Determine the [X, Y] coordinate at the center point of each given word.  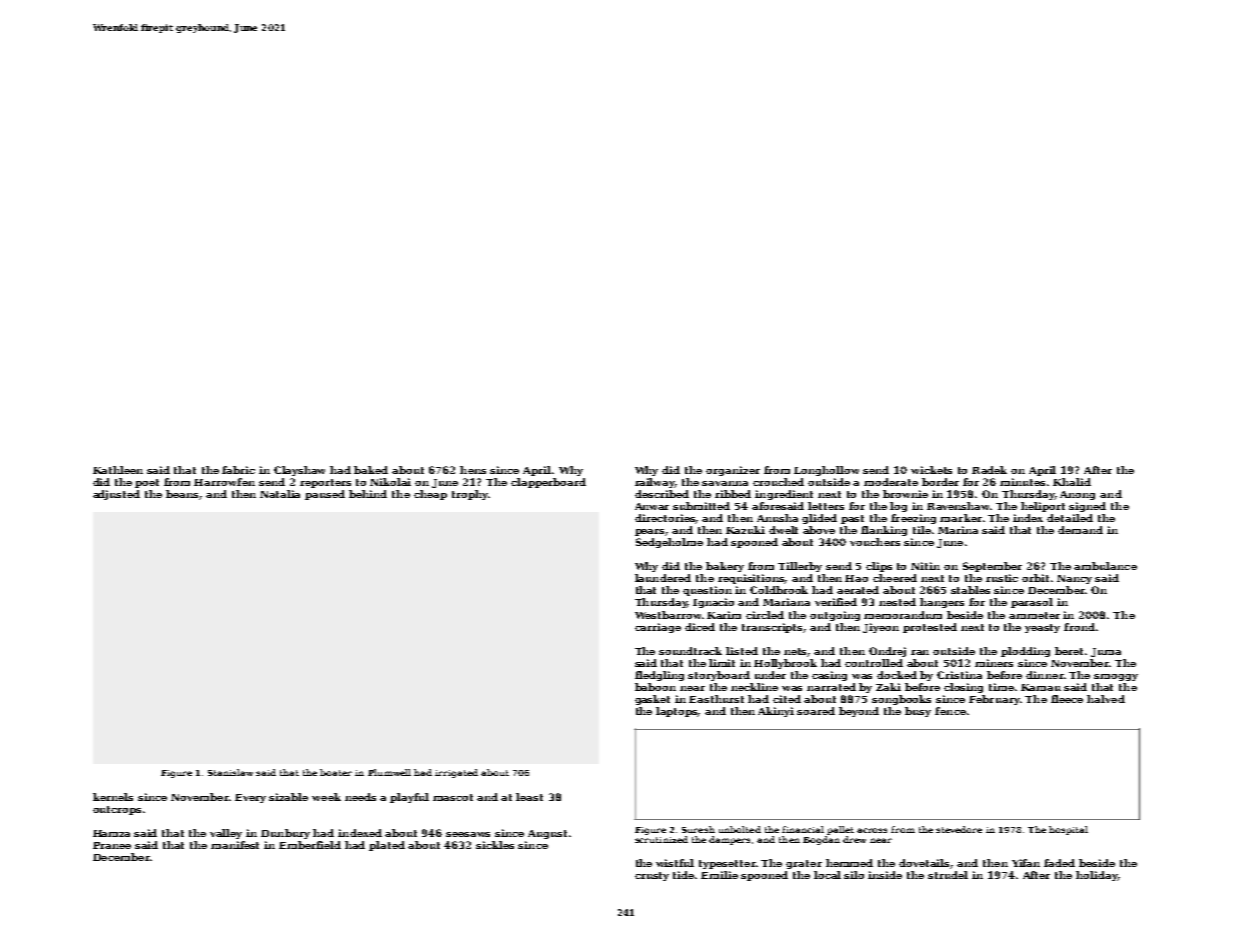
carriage [658, 628]
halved [1106, 699]
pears [650, 532]
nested [897, 602]
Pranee [112, 845]
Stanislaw [230, 772]
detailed [1070, 518]
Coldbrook [779, 590]
